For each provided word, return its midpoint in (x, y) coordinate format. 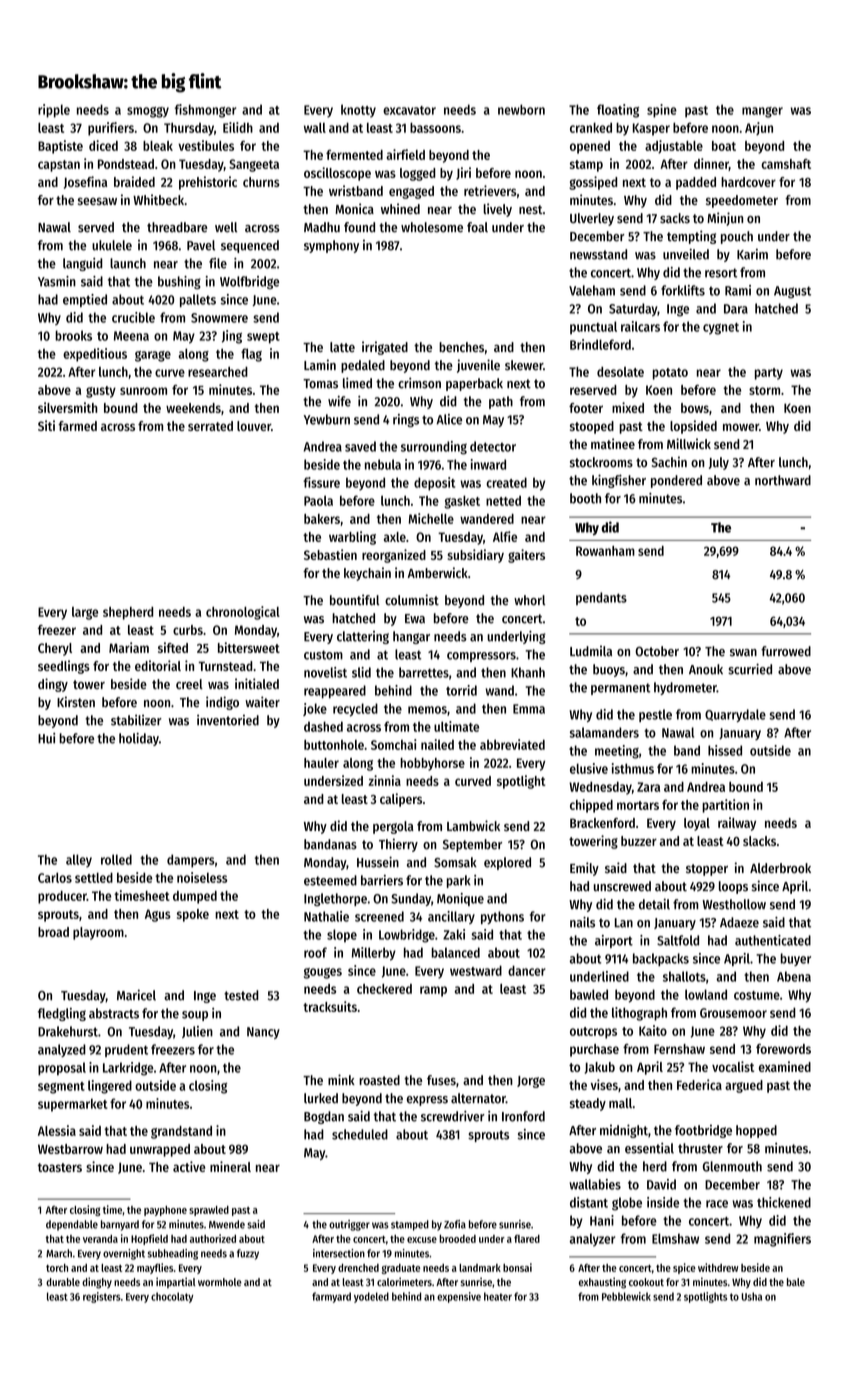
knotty (358, 111)
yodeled (371, 1297)
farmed (77, 426)
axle (395, 537)
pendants (601, 598)
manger (762, 112)
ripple (54, 111)
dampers (191, 861)
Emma (529, 709)
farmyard (331, 1297)
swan (743, 653)
